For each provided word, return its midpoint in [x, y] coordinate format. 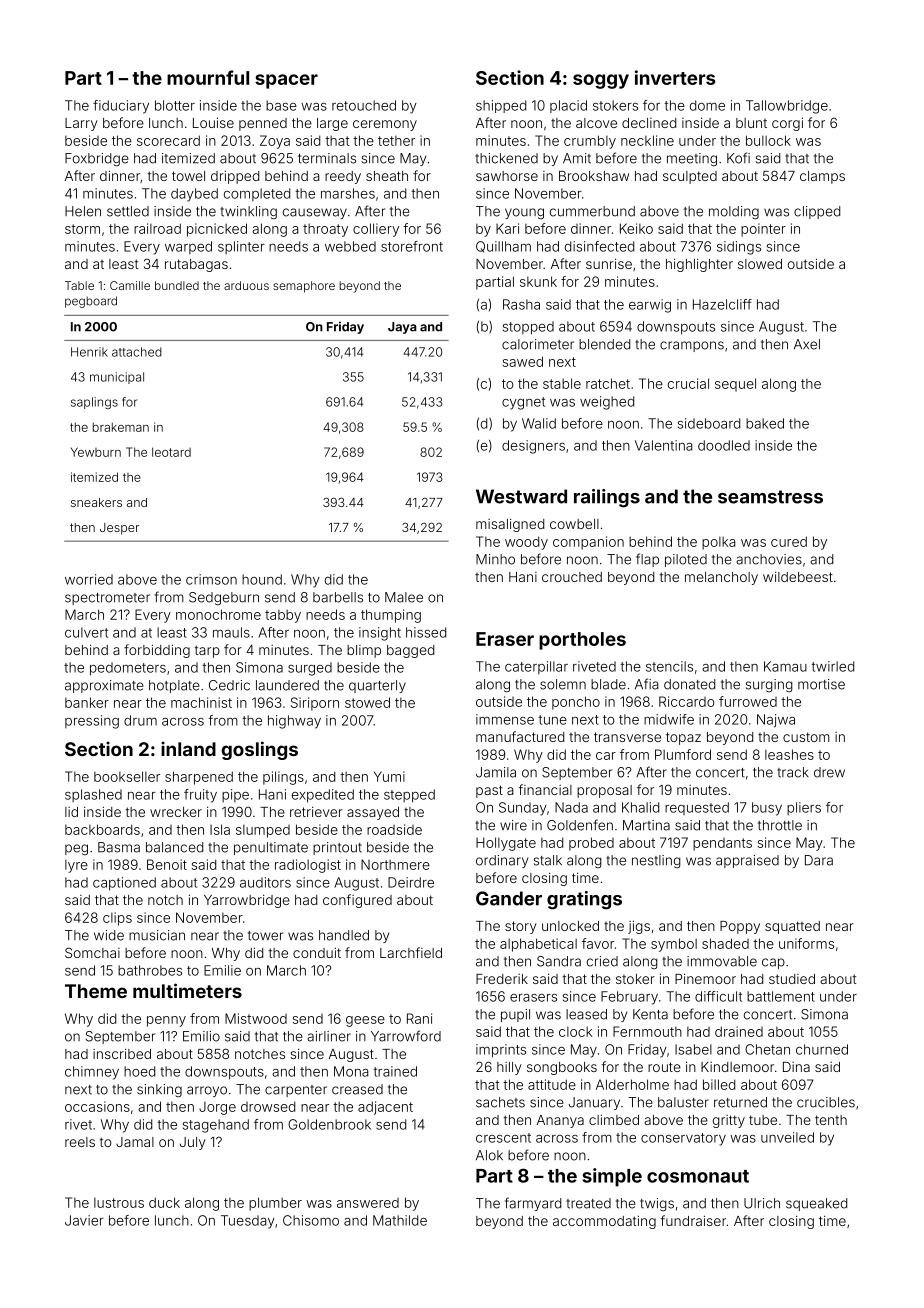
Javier [84, 1220]
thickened [506, 158]
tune [552, 720]
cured [789, 541]
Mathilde [400, 1220]
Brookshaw [594, 176]
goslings [259, 750]
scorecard [168, 140]
